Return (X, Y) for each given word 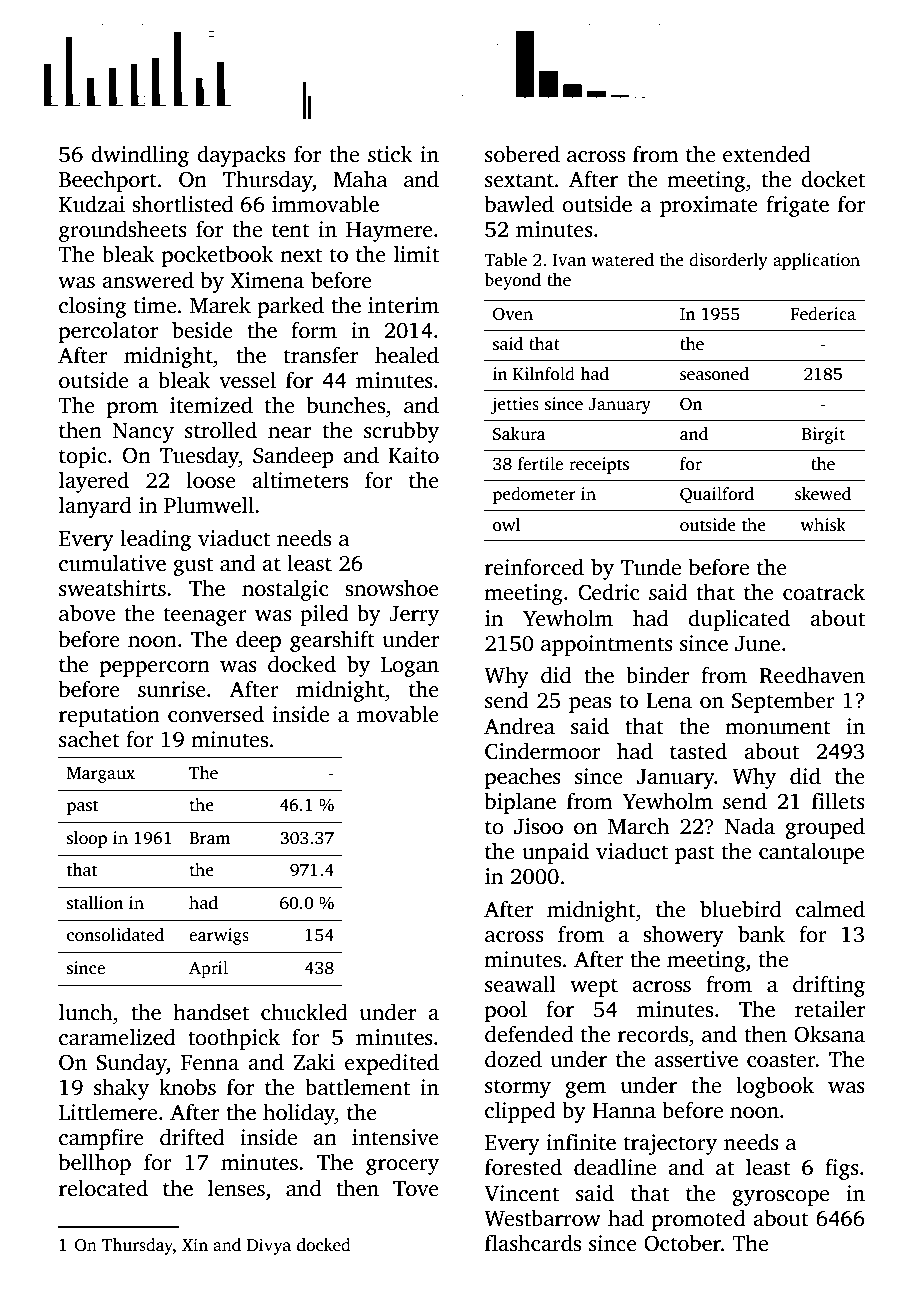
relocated (103, 1188)
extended (767, 154)
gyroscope (780, 1198)
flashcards (533, 1243)
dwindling (140, 156)
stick (390, 154)
